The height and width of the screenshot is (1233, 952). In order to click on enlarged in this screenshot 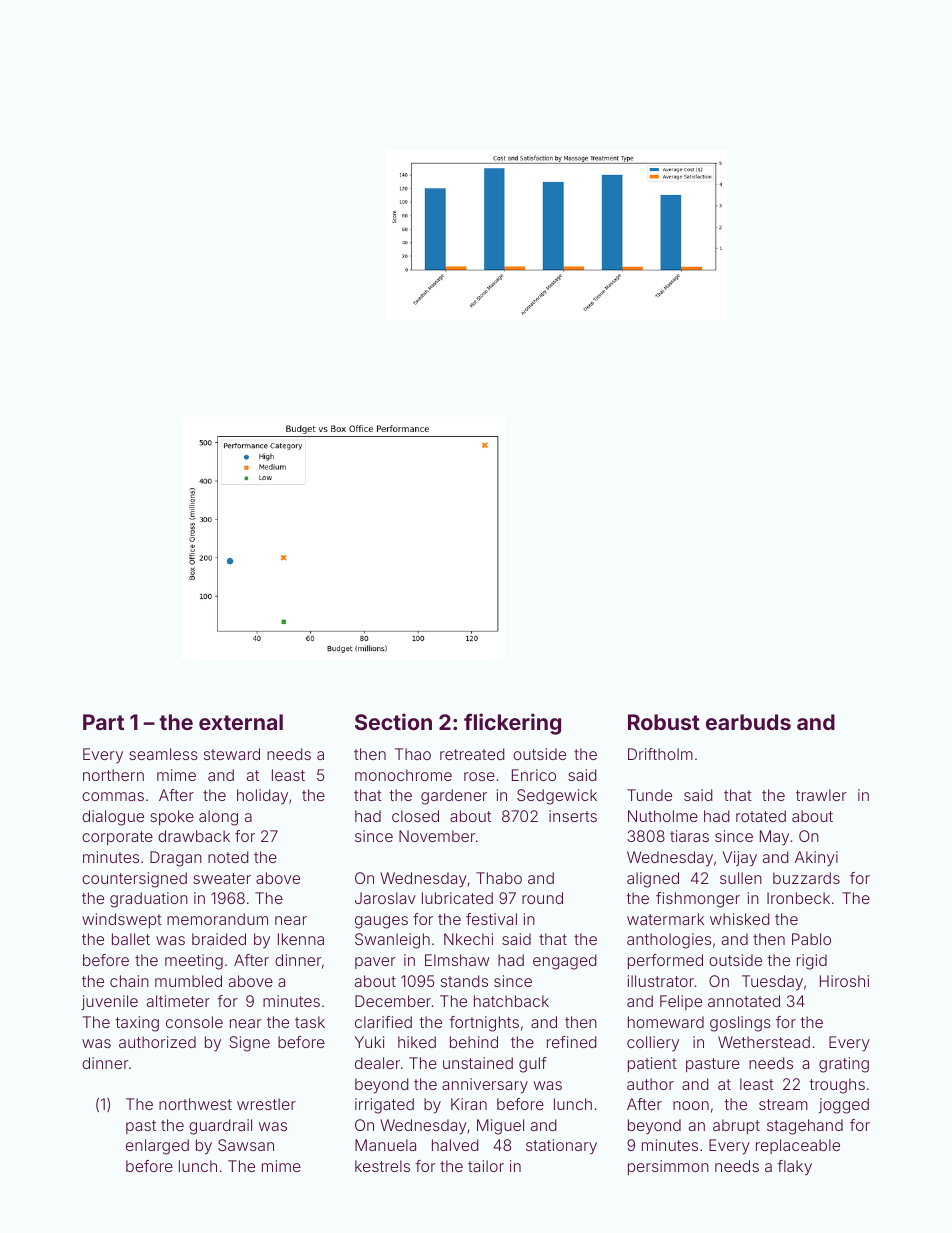, I will do `click(157, 1147)`.
